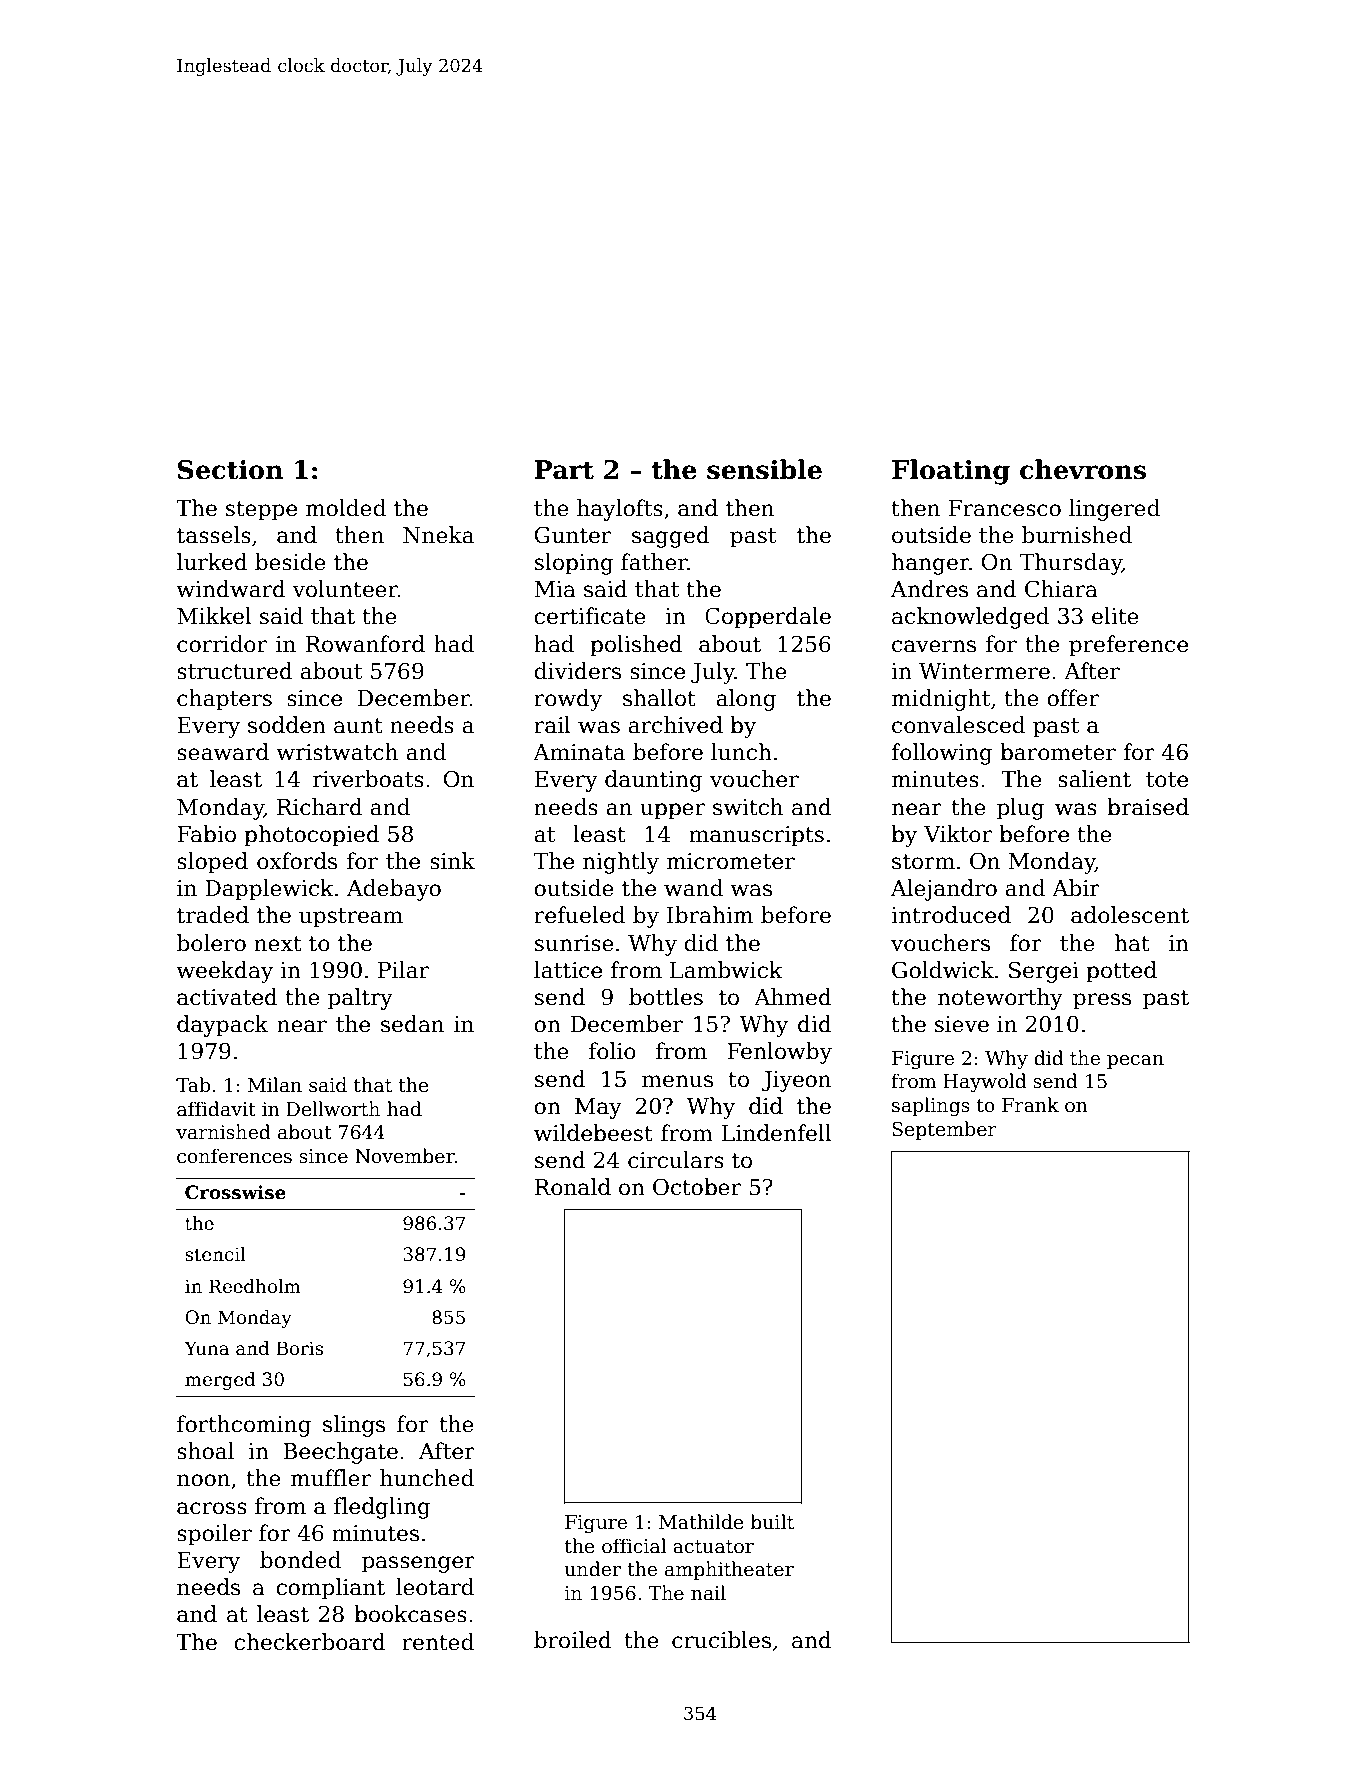  I want to click on Floating, so click(951, 472).
